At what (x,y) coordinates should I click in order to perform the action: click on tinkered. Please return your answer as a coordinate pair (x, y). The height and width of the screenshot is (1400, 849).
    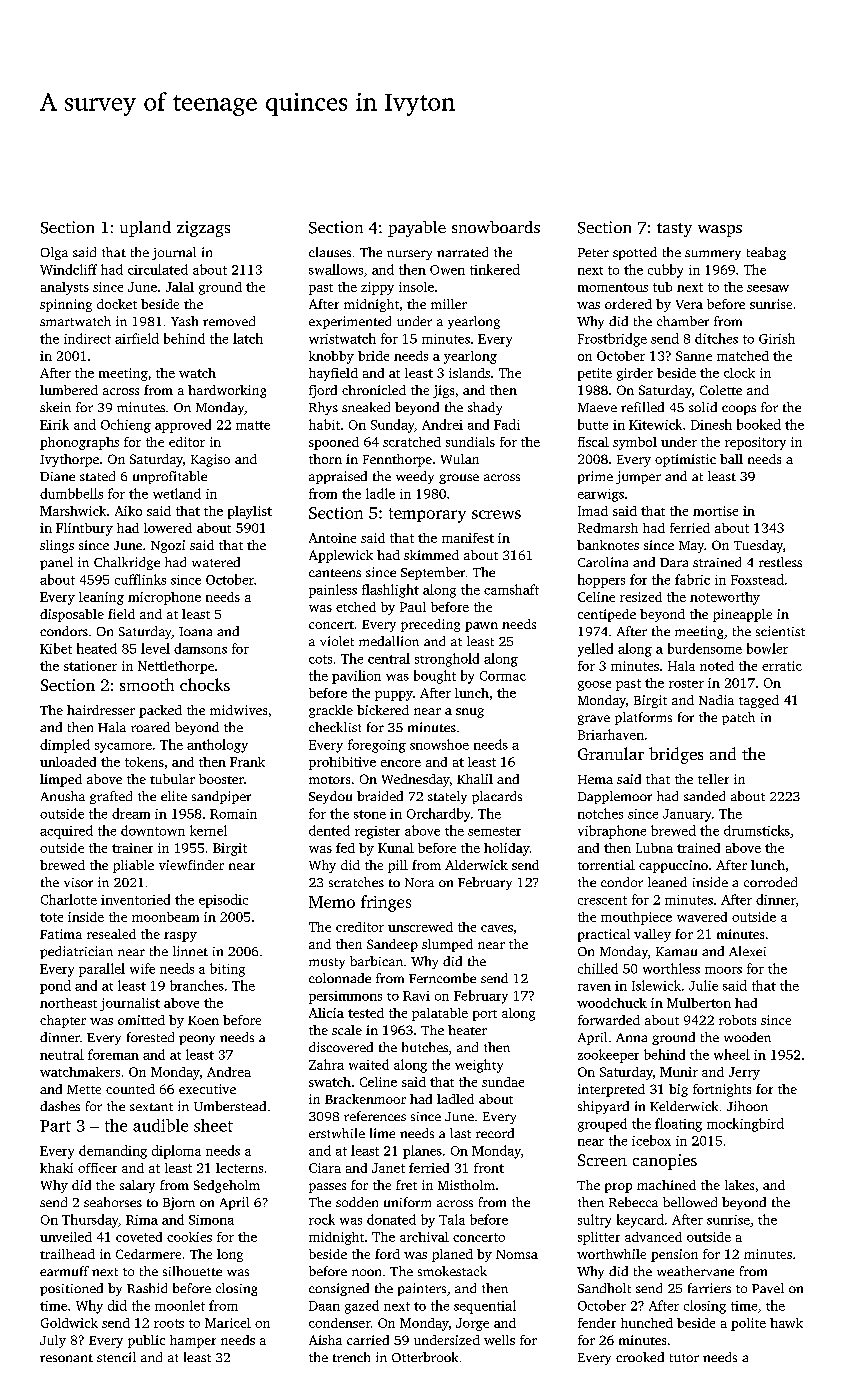
    Looking at the image, I should click on (495, 269).
